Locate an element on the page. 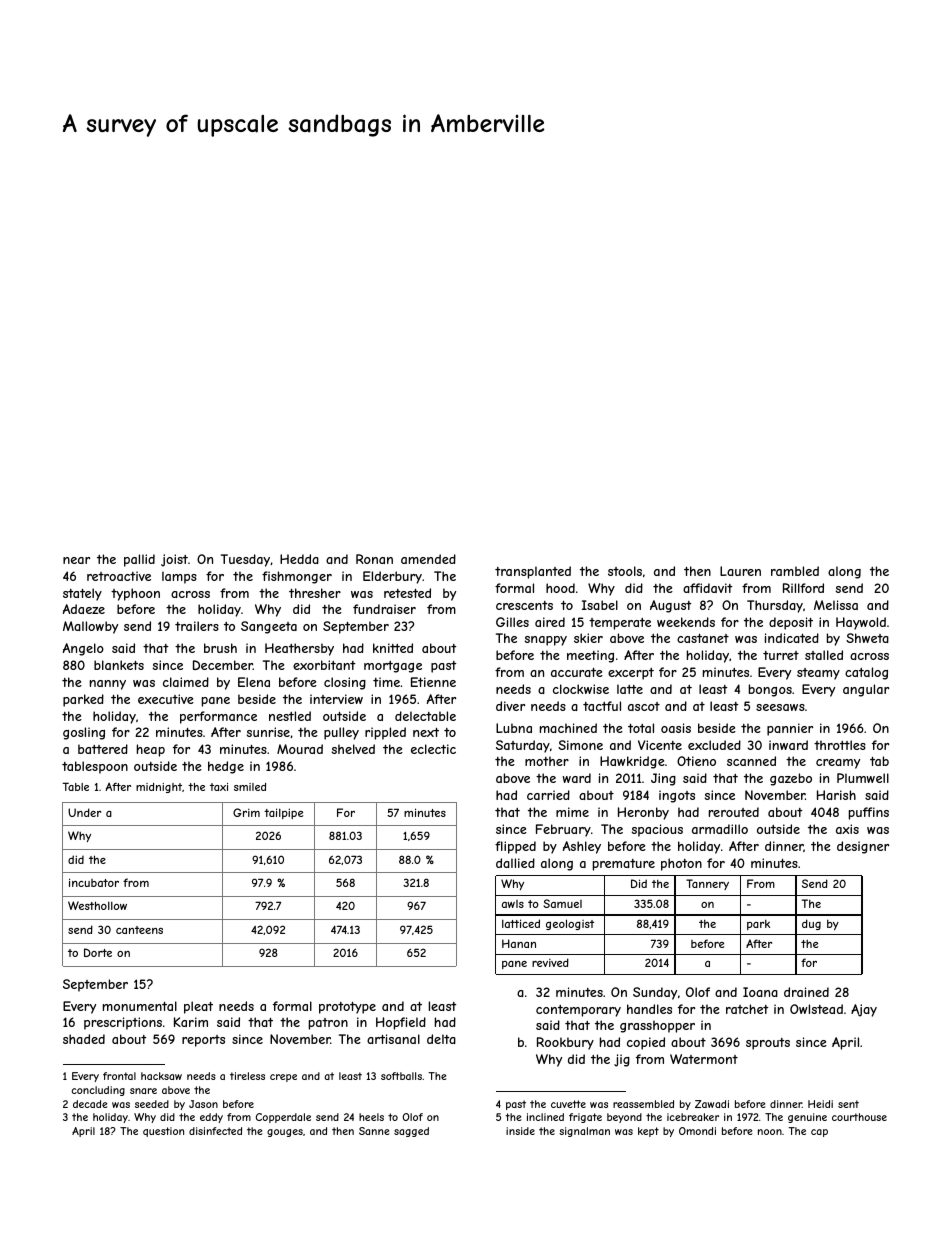 This document has width=952, height=1233. tailpipe is located at coordinates (283, 813).
